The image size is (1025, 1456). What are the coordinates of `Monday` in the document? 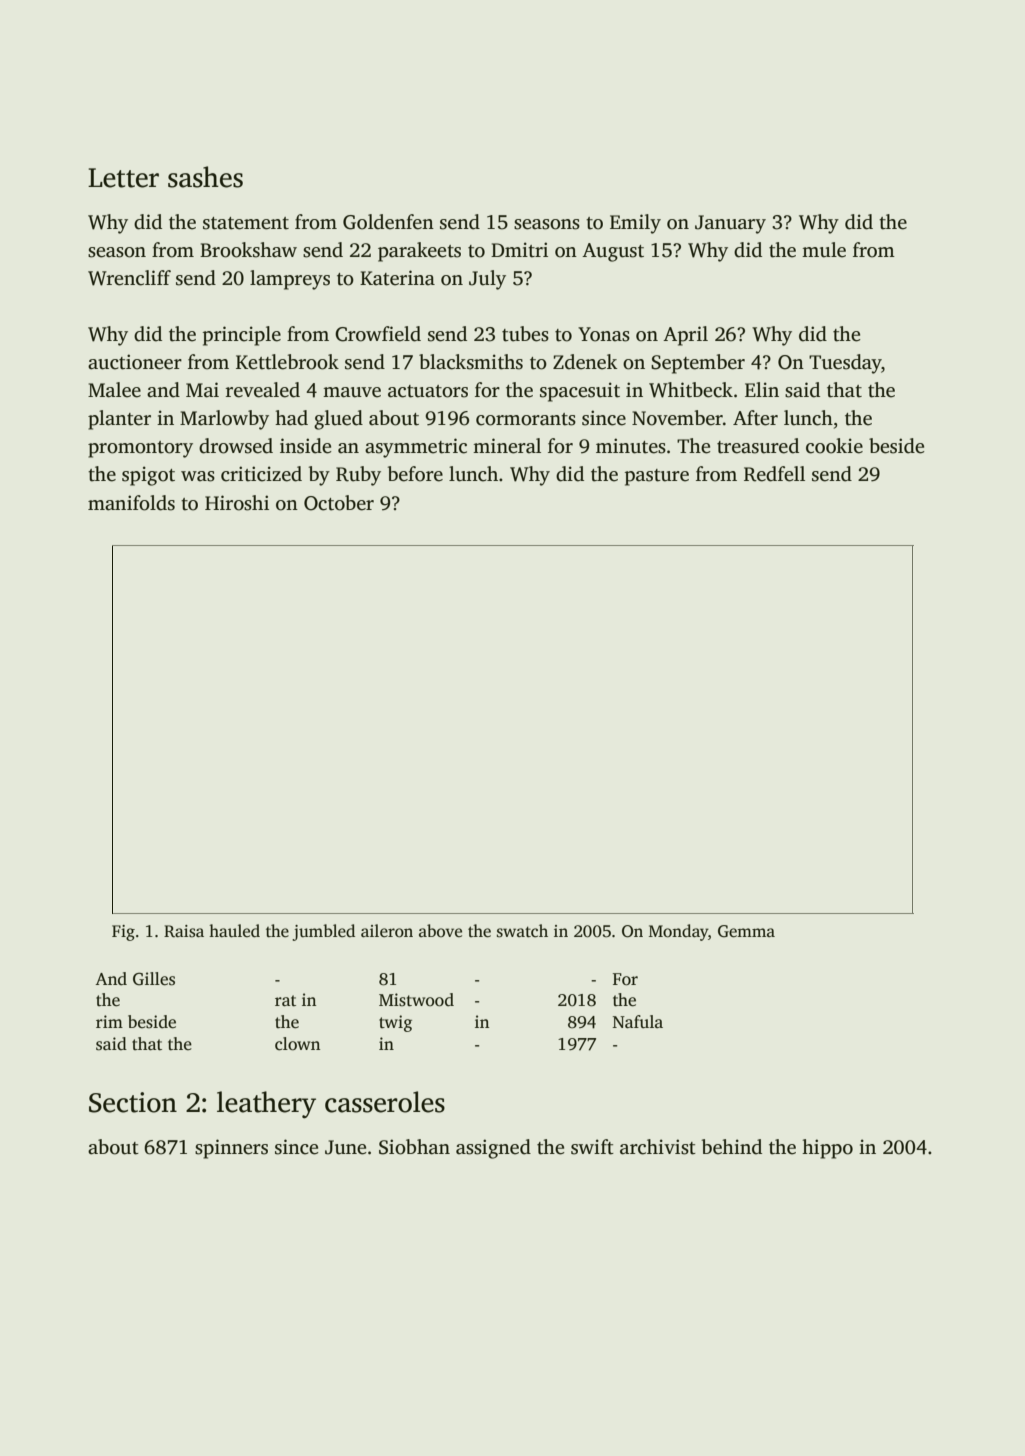 It's located at (679, 932).
